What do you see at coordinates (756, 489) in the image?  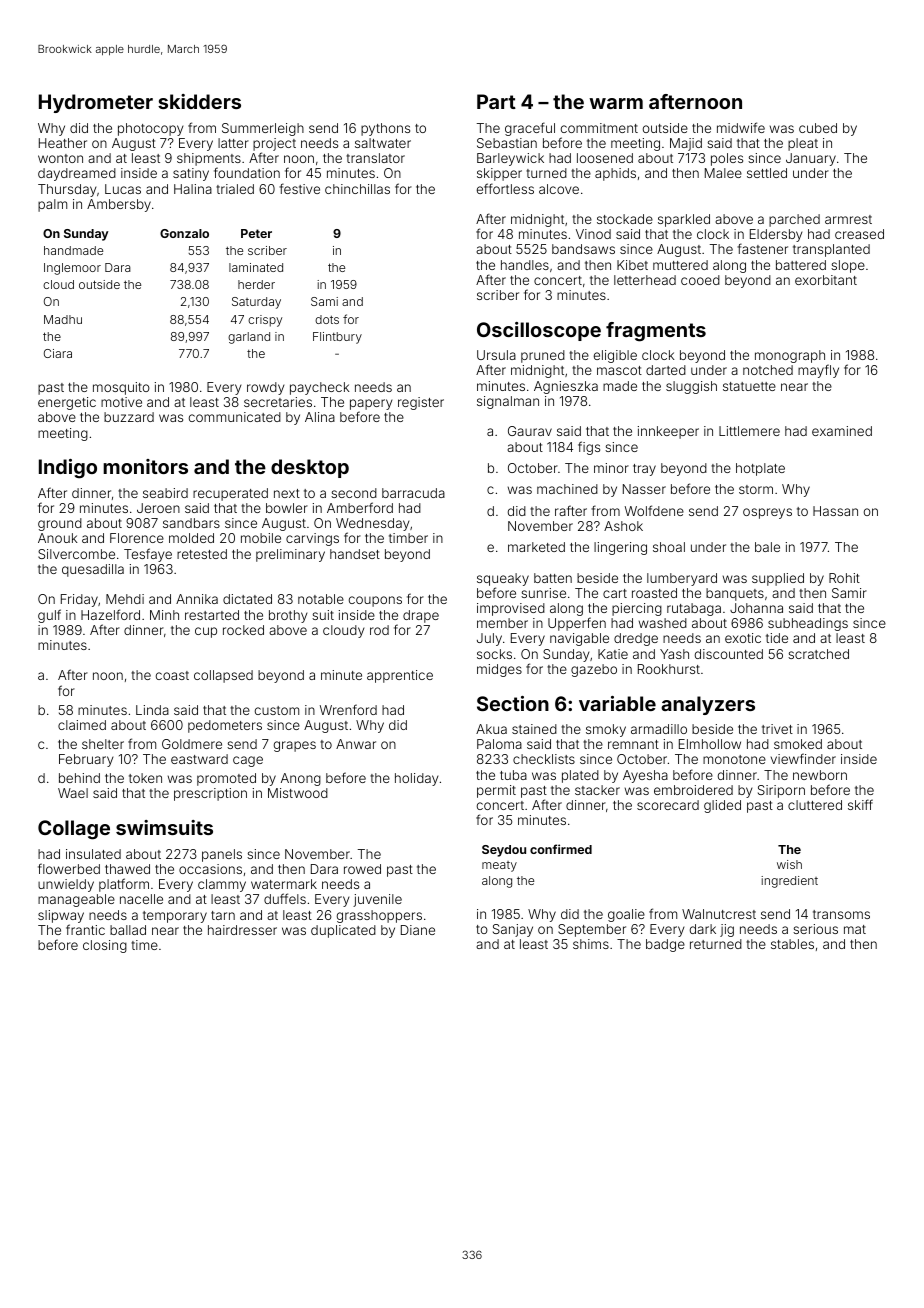 I see `storm` at bounding box center [756, 489].
